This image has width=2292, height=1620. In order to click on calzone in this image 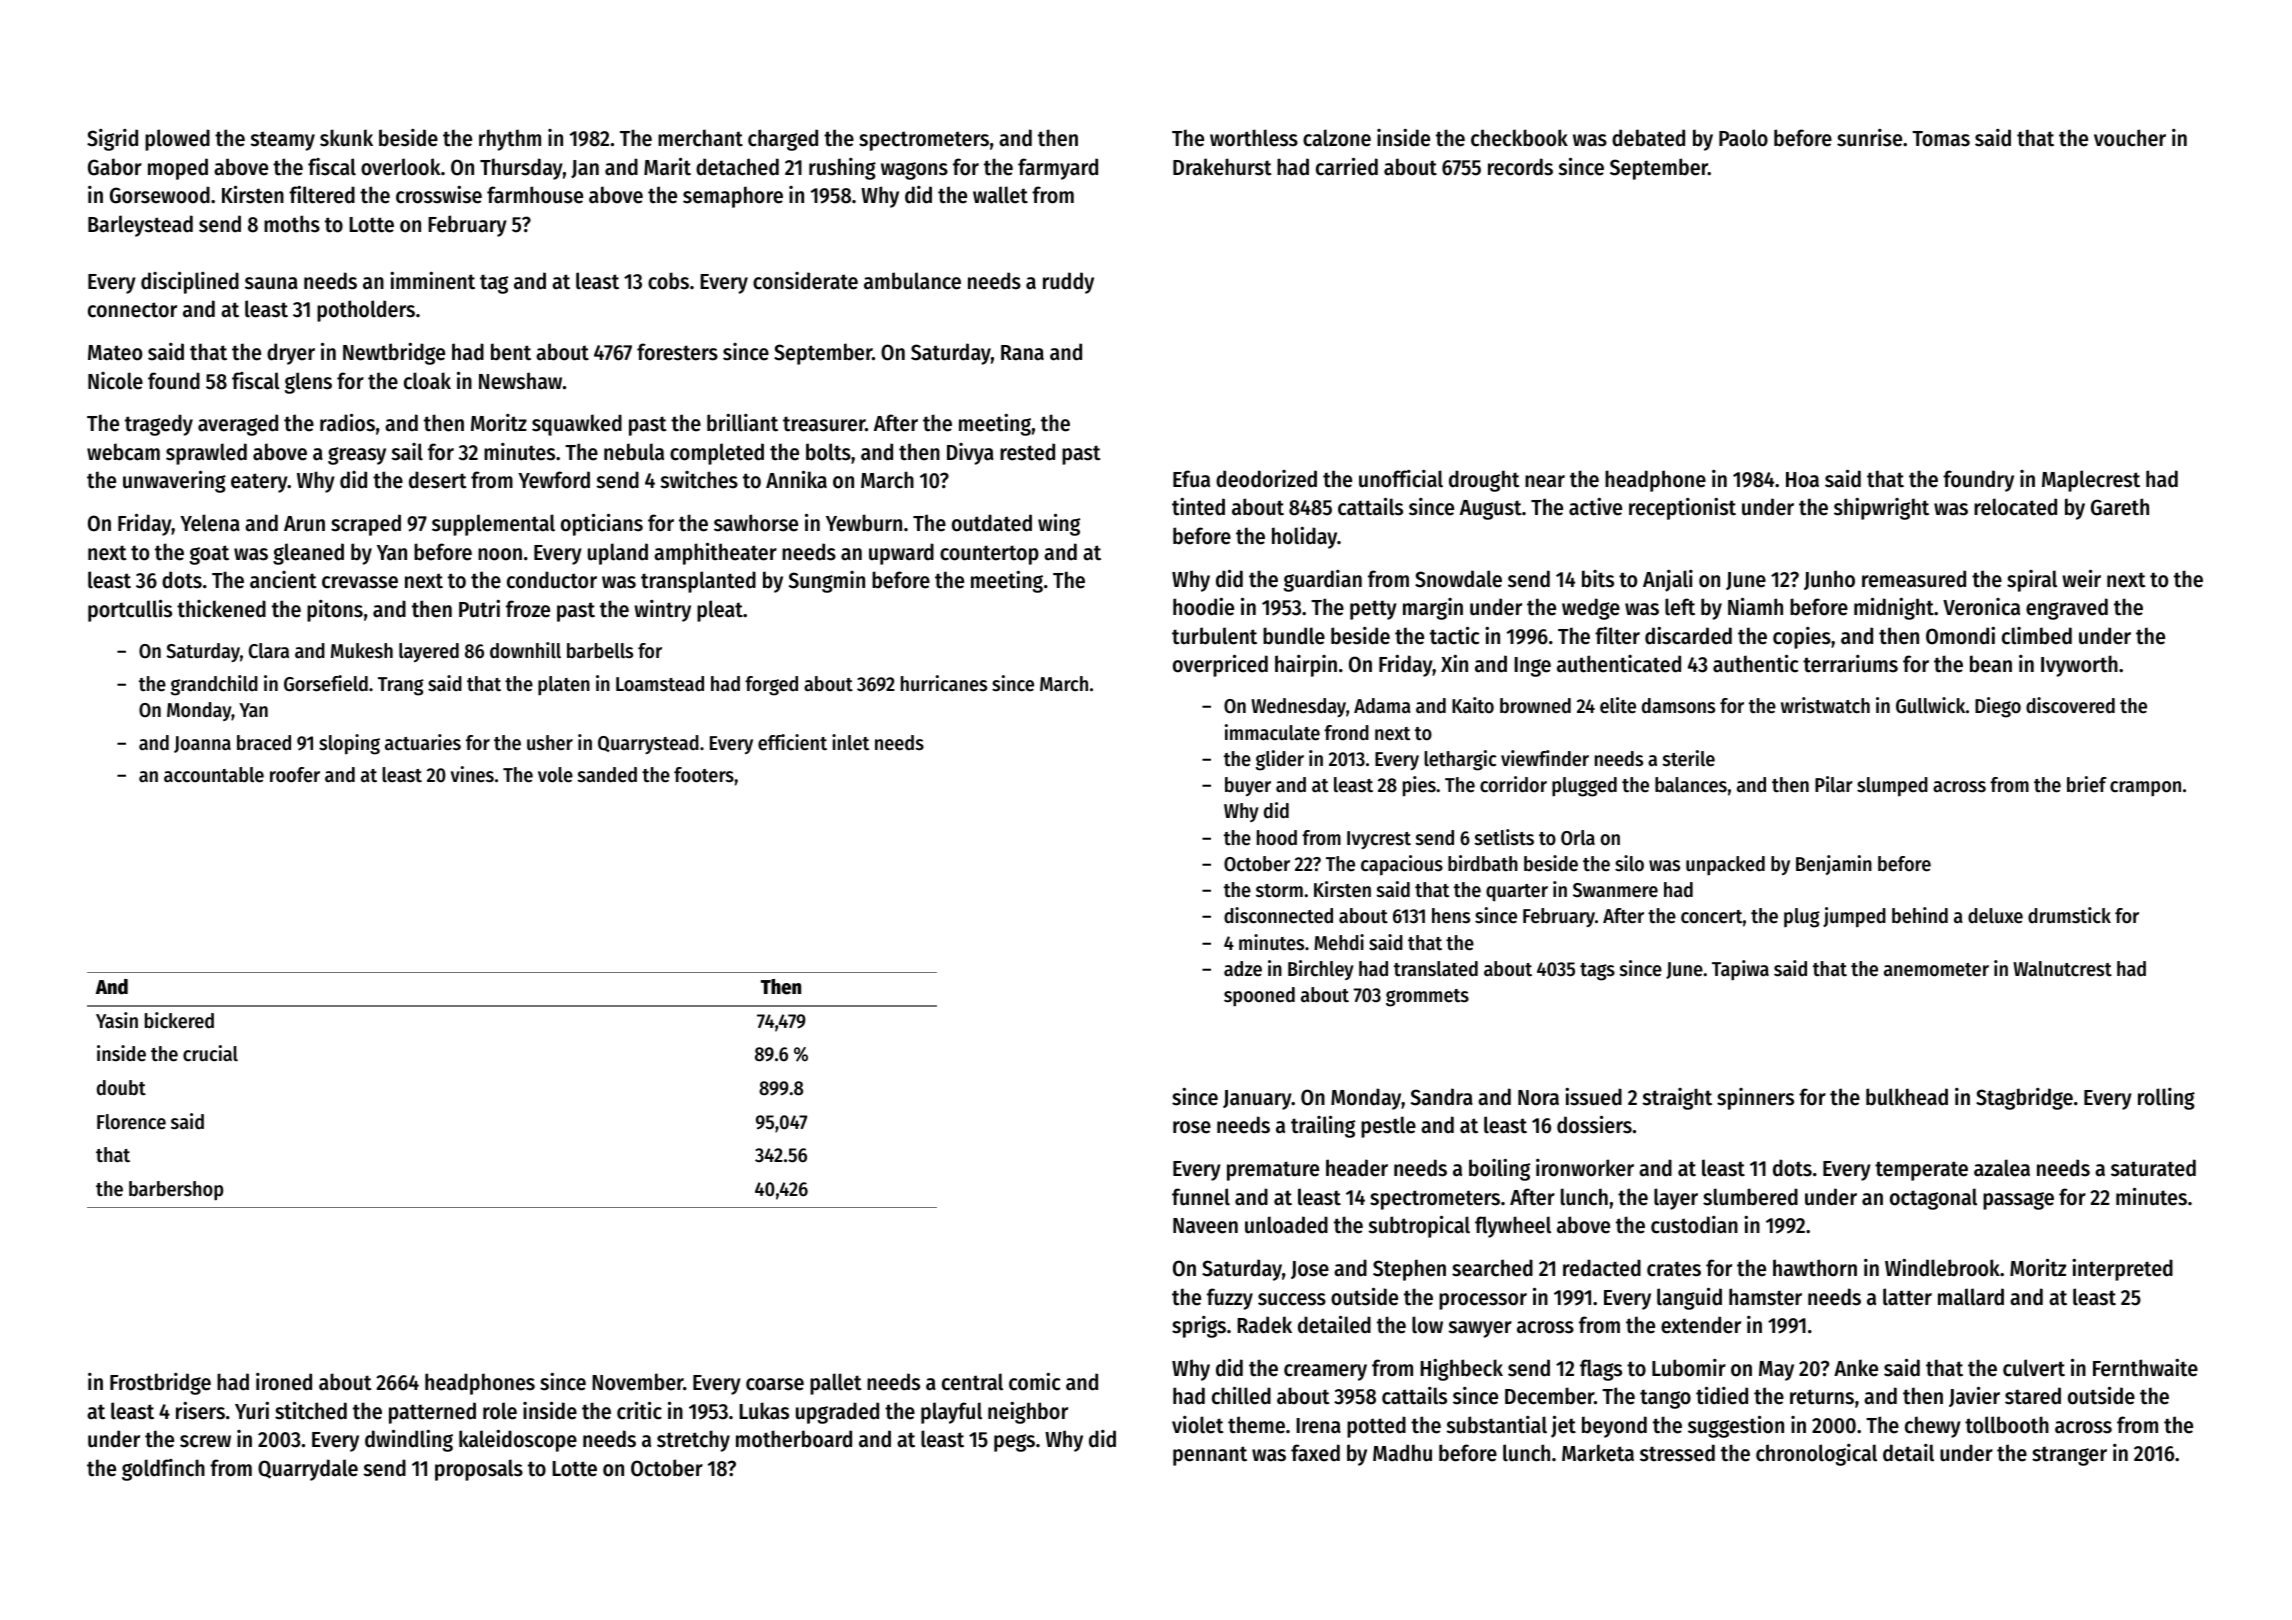, I will do `click(1337, 138)`.
